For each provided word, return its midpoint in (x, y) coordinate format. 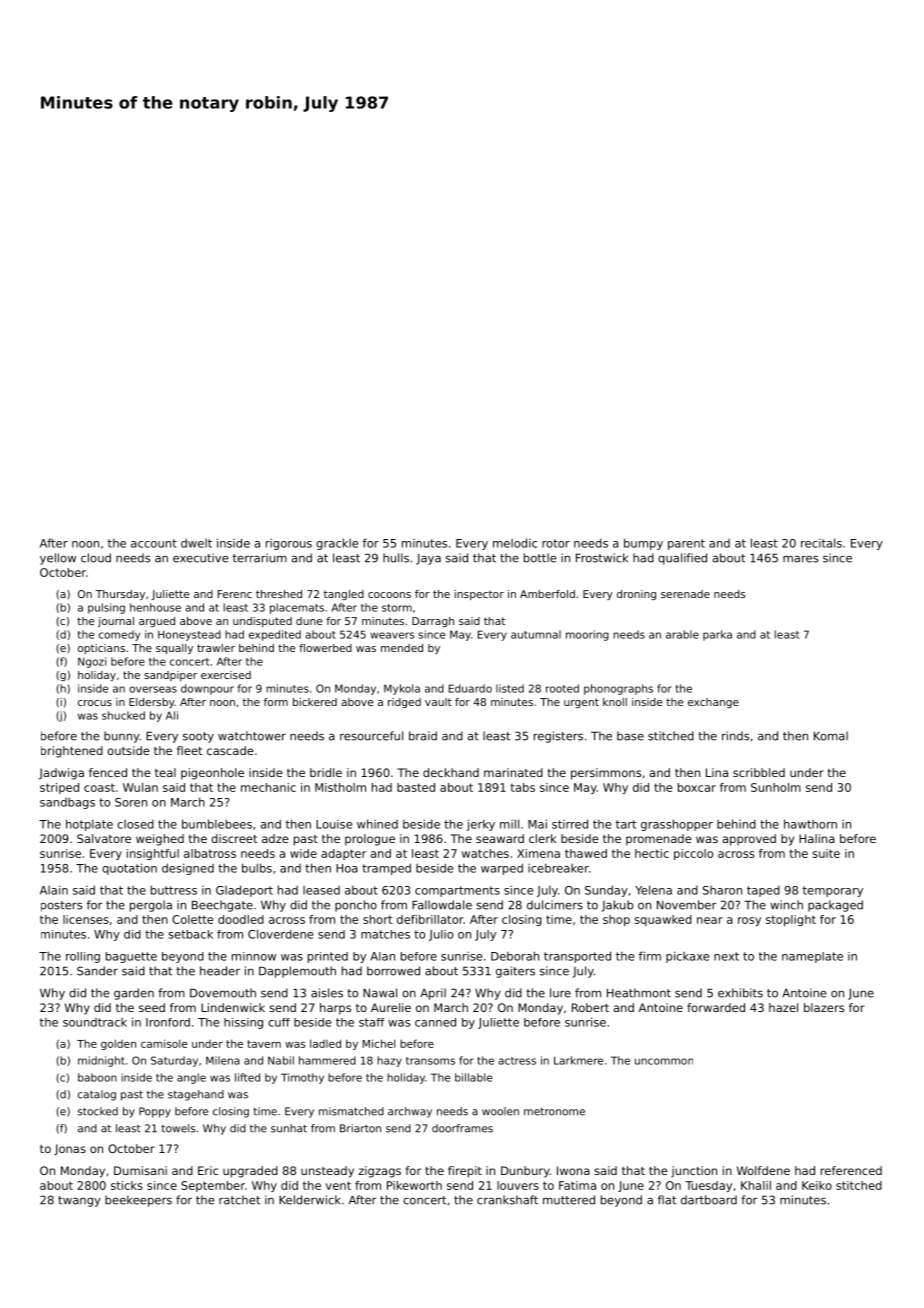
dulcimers (555, 905)
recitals (821, 543)
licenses (86, 919)
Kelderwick (309, 1200)
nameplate (812, 957)
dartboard (709, 1200)
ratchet (239, 1200)
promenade (659, 840)
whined (377, 824)
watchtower (252, 736)
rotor (556, 543)
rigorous (289, 544)
